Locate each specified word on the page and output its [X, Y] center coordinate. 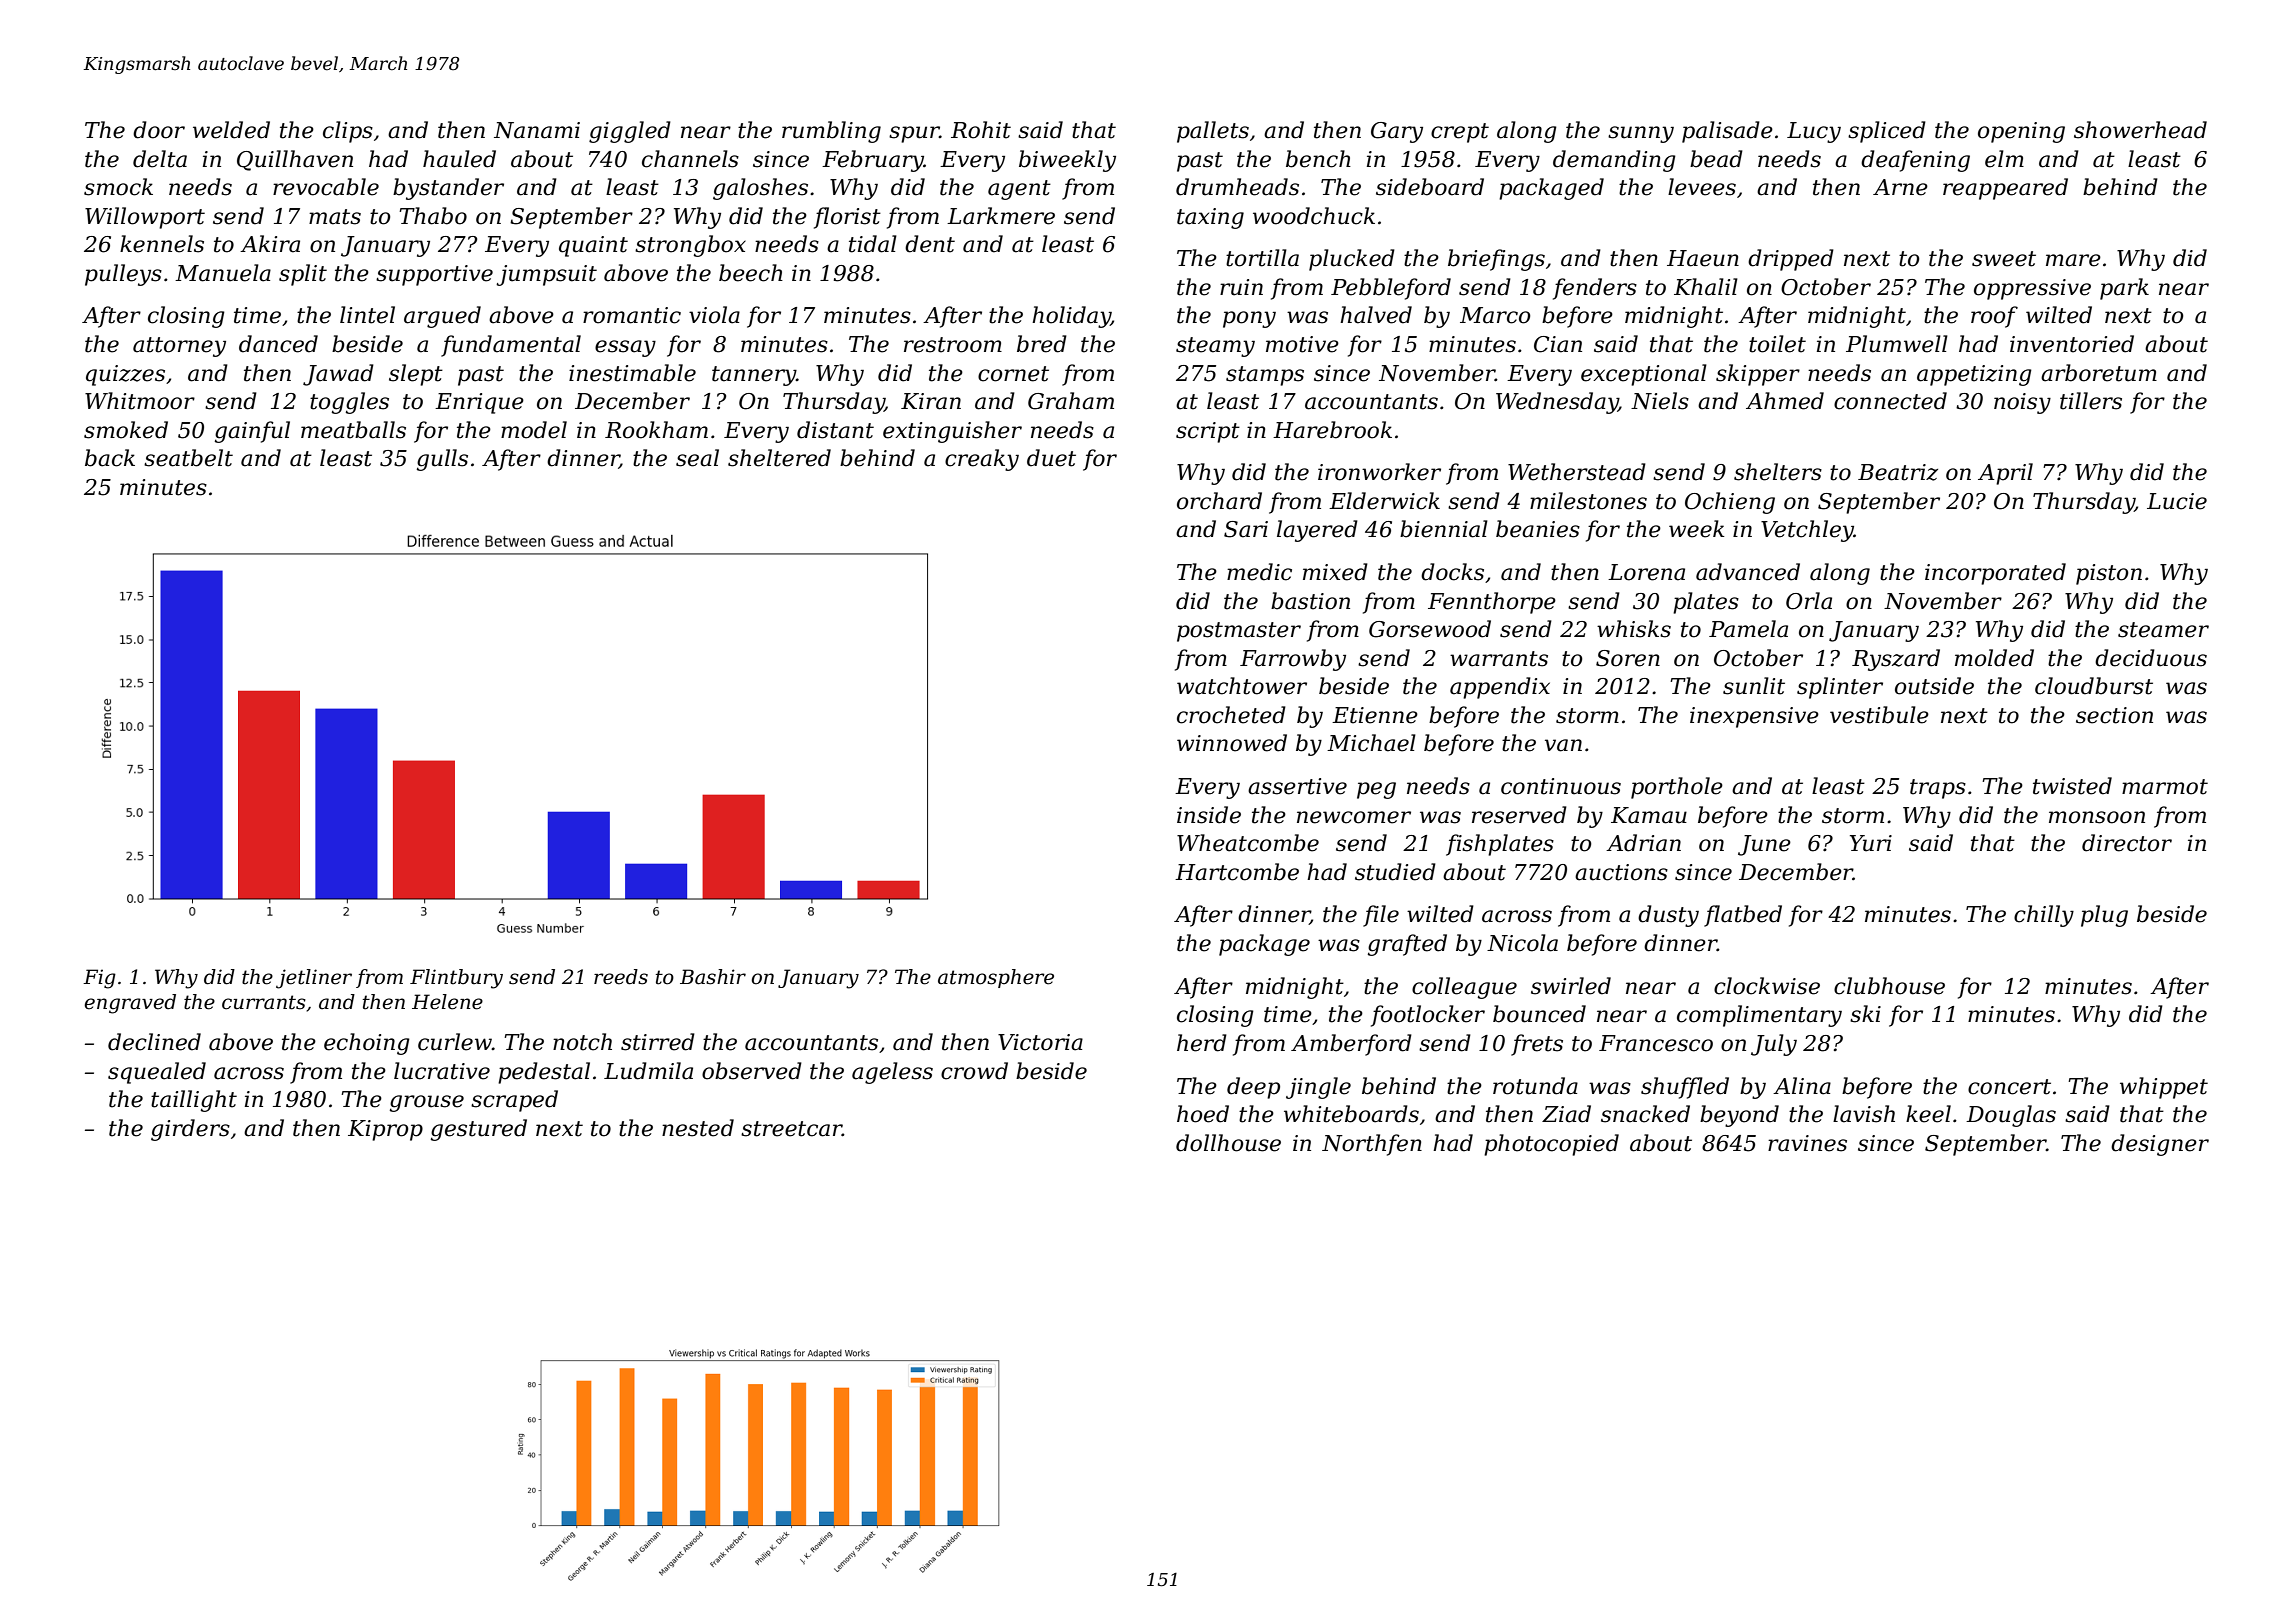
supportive [434, 275]
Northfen [1372, 1145]
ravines [1807, 1143]
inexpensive [1754, 717]
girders [190, 1130]
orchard [1219, 501]
